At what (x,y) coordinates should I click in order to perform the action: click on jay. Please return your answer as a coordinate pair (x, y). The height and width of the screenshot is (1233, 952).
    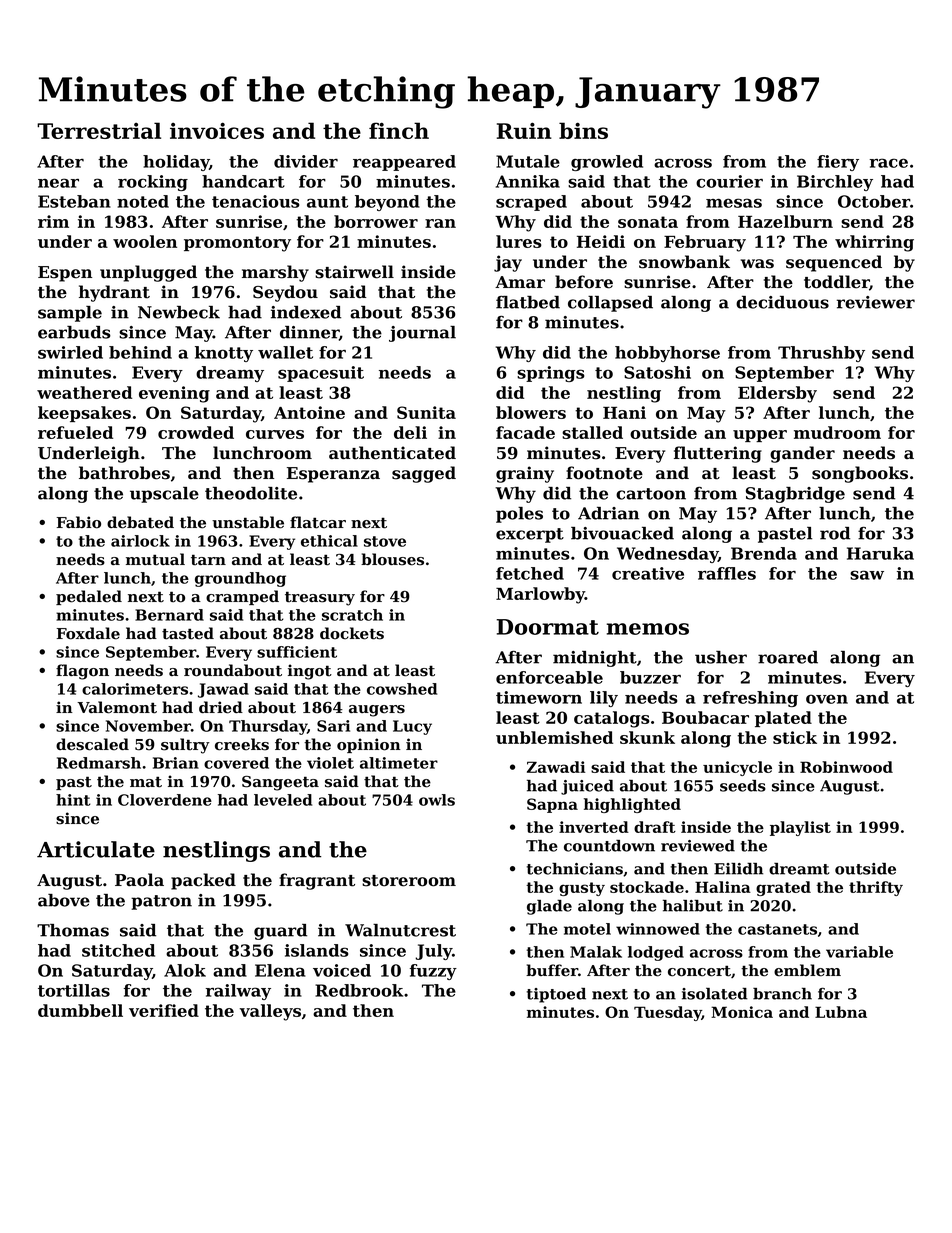
    Looking at the image, I should click on (508, 263).
